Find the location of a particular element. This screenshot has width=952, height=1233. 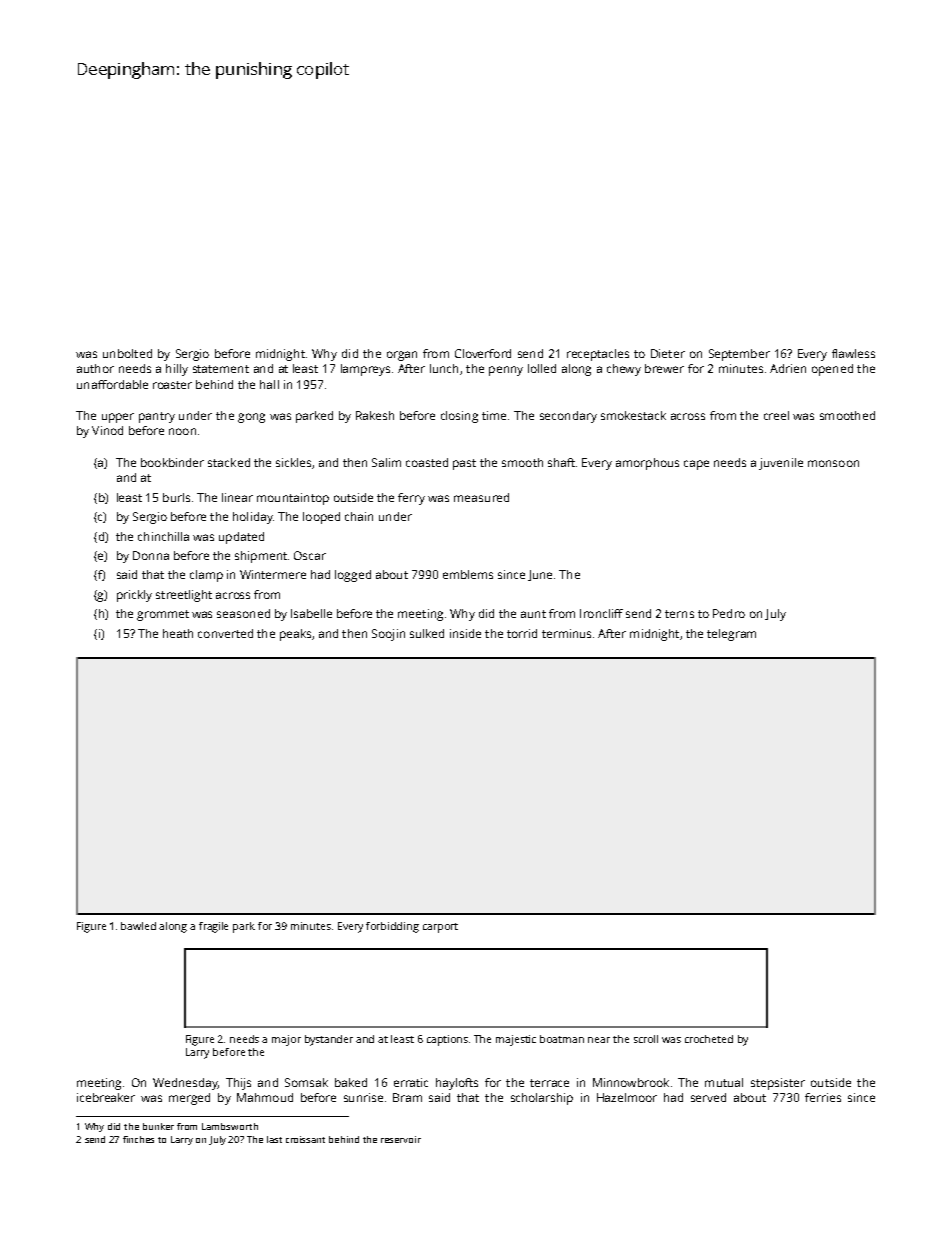

organ is located at coordinates (402, 356).
